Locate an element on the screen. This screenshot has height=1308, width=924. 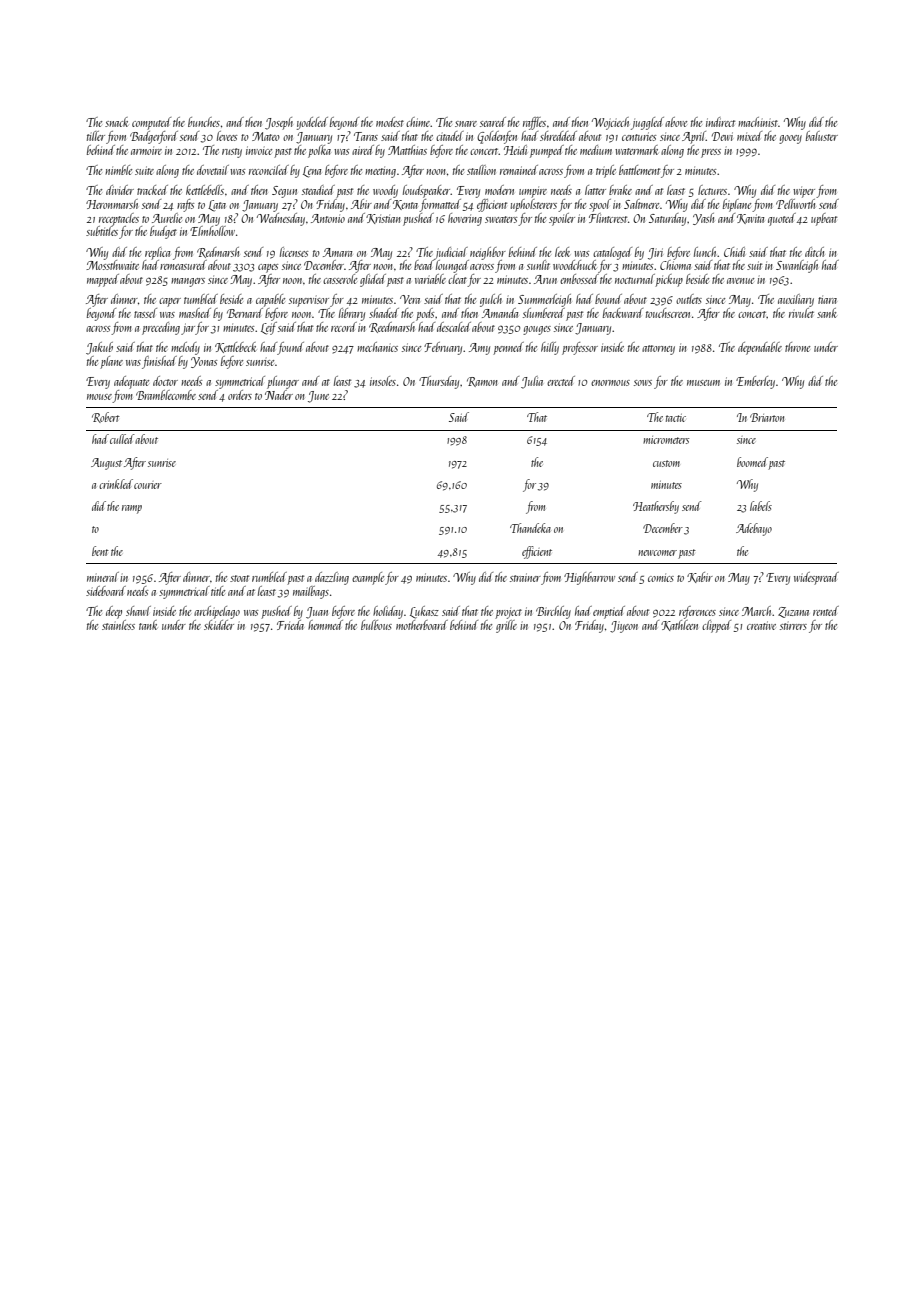
attorney is located at coordinates (658, 350).
